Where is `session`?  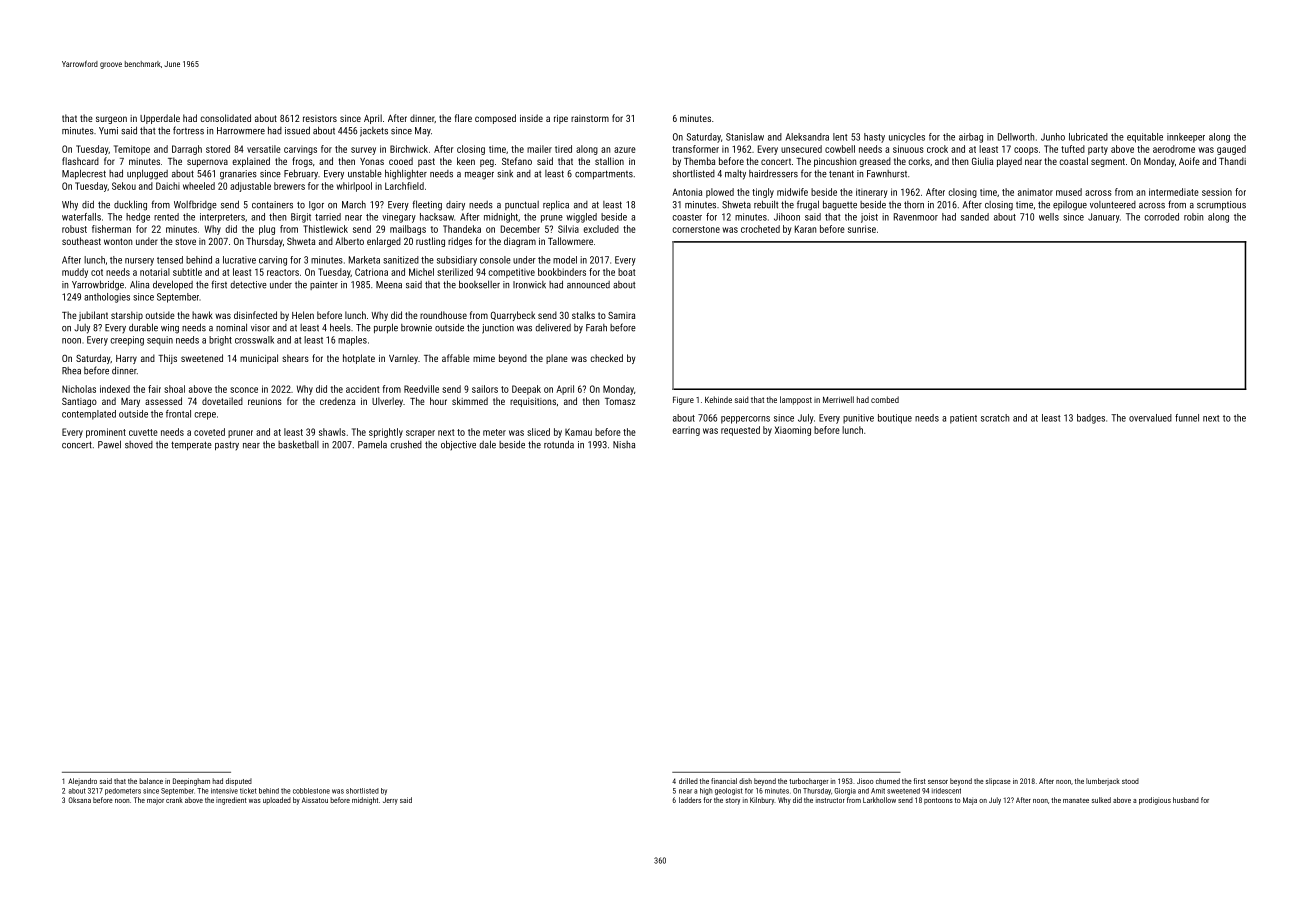 session is located at coordinates (1217, 192).
